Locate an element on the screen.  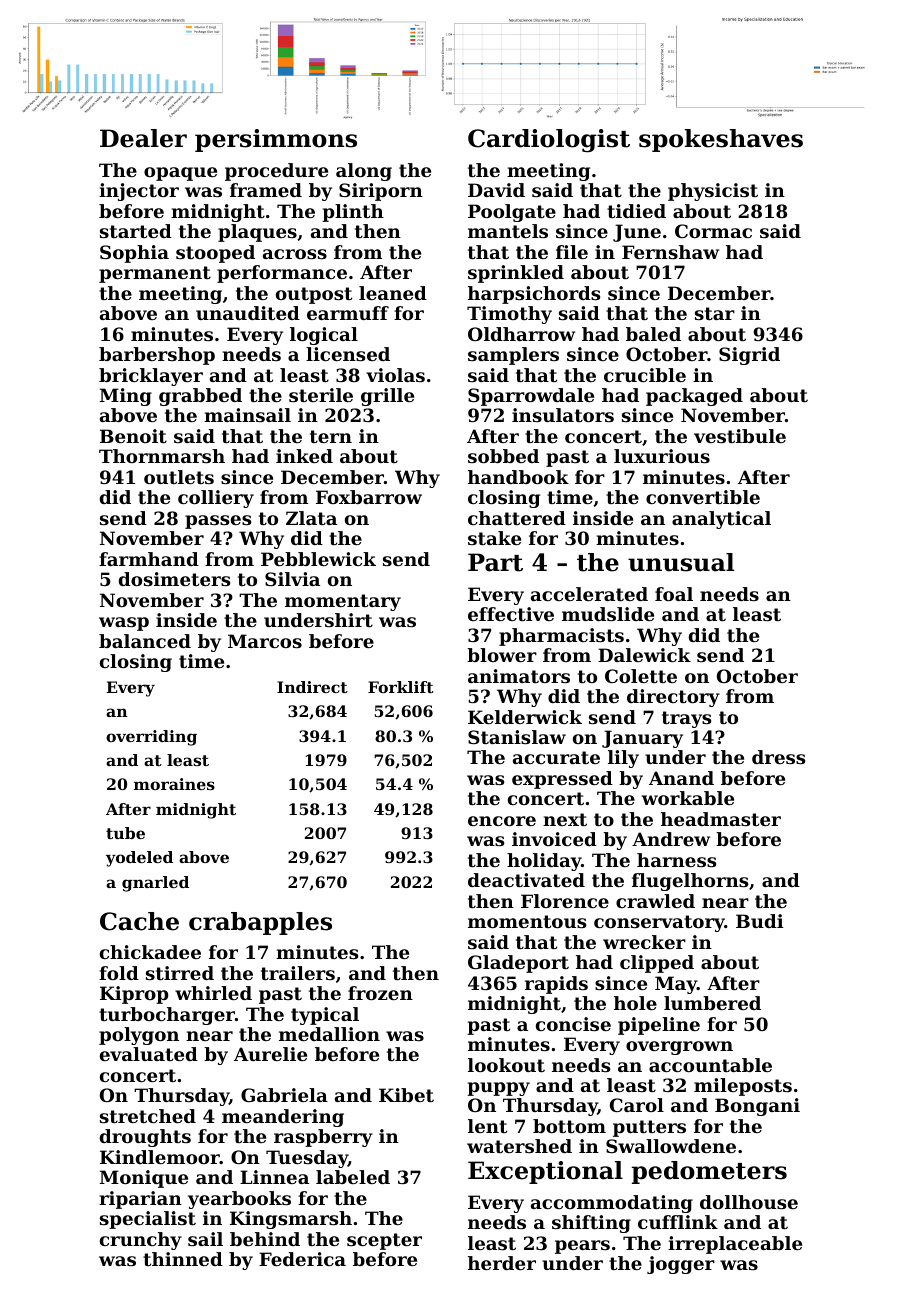
Linnea is located at coordinates (274, 1177).
